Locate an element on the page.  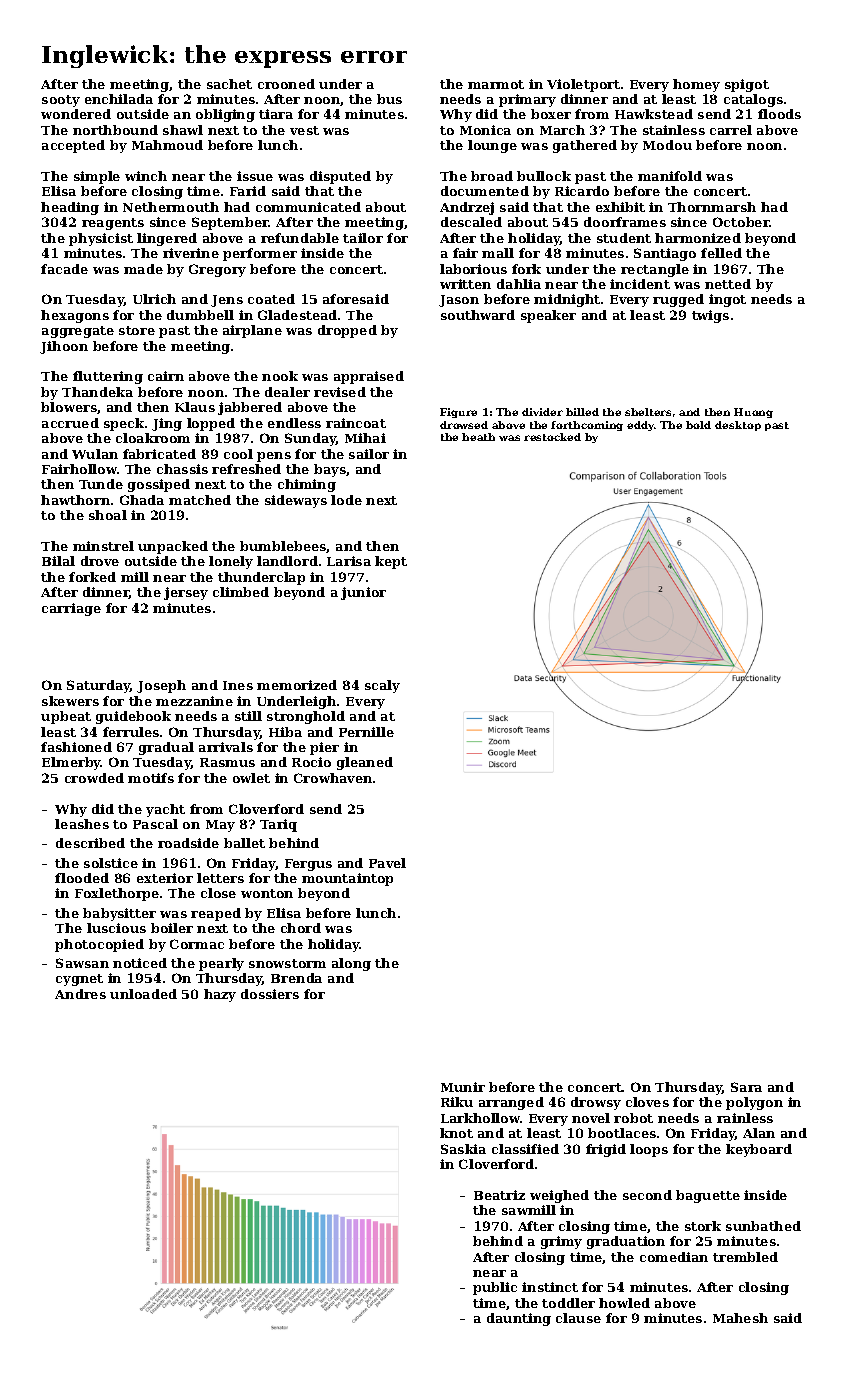
Sara is located at coordinates (746, 1087).
